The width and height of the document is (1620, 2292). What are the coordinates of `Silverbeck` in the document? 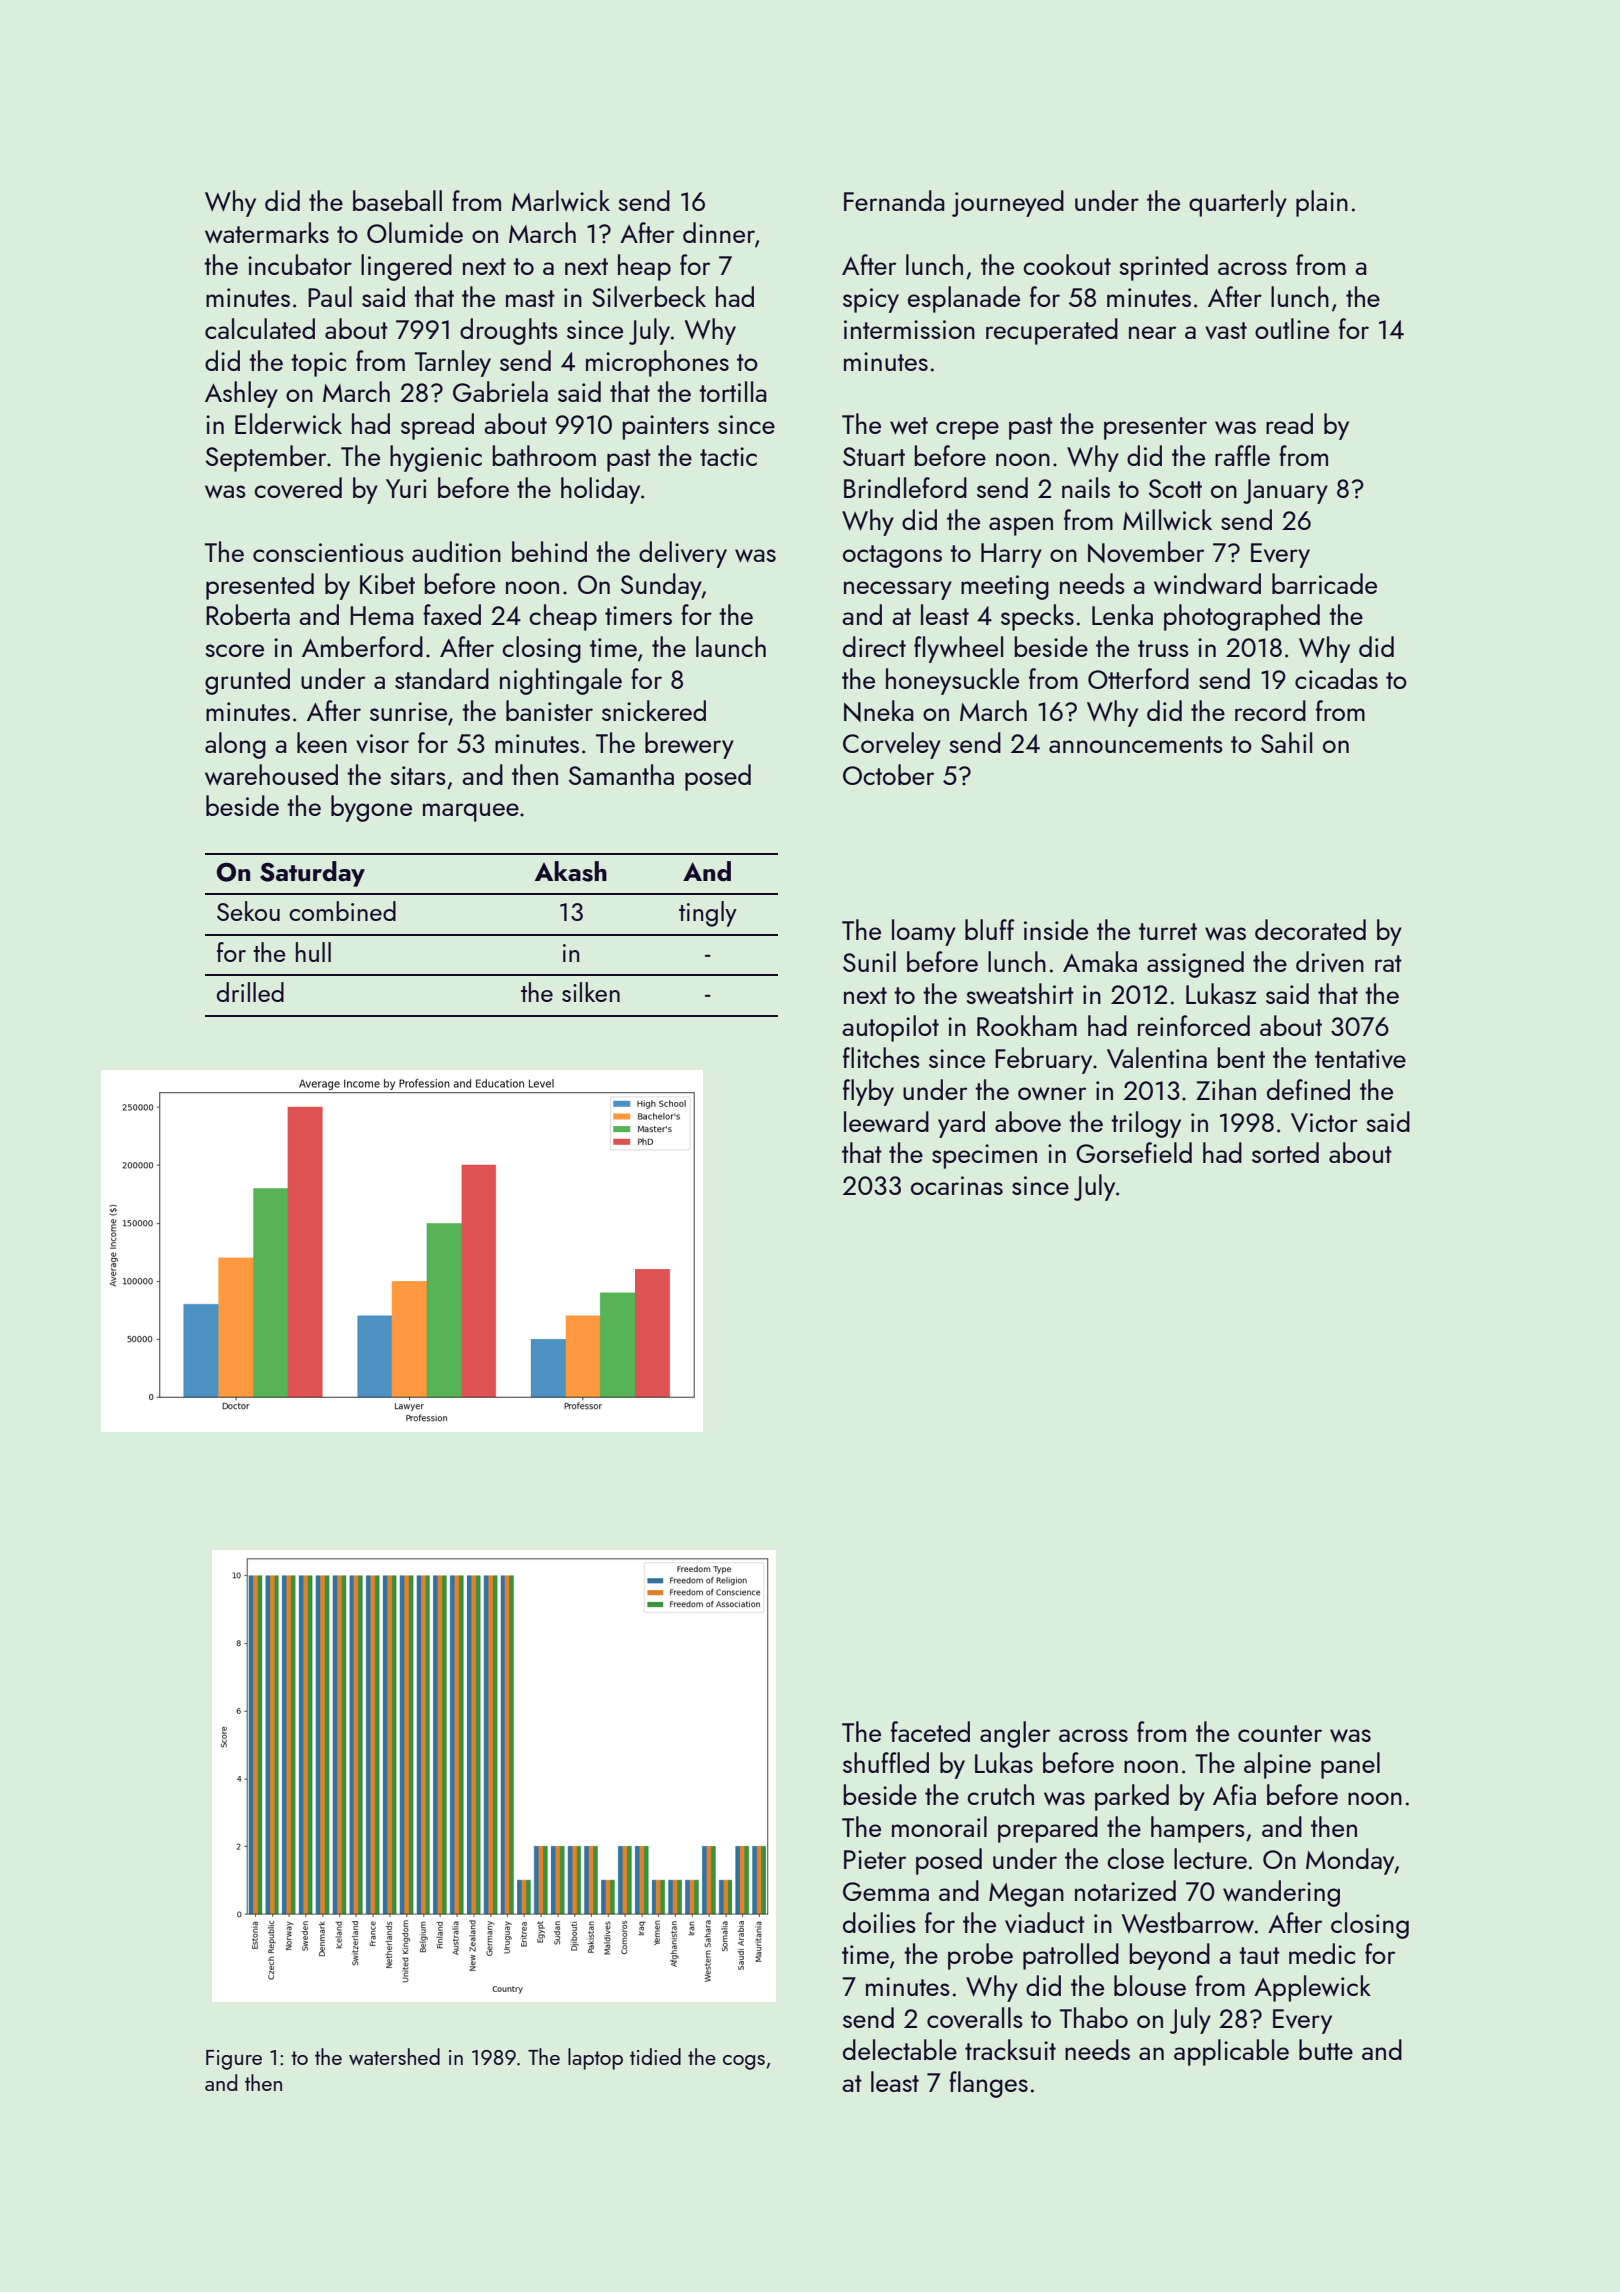 It's located at (649, 297).
